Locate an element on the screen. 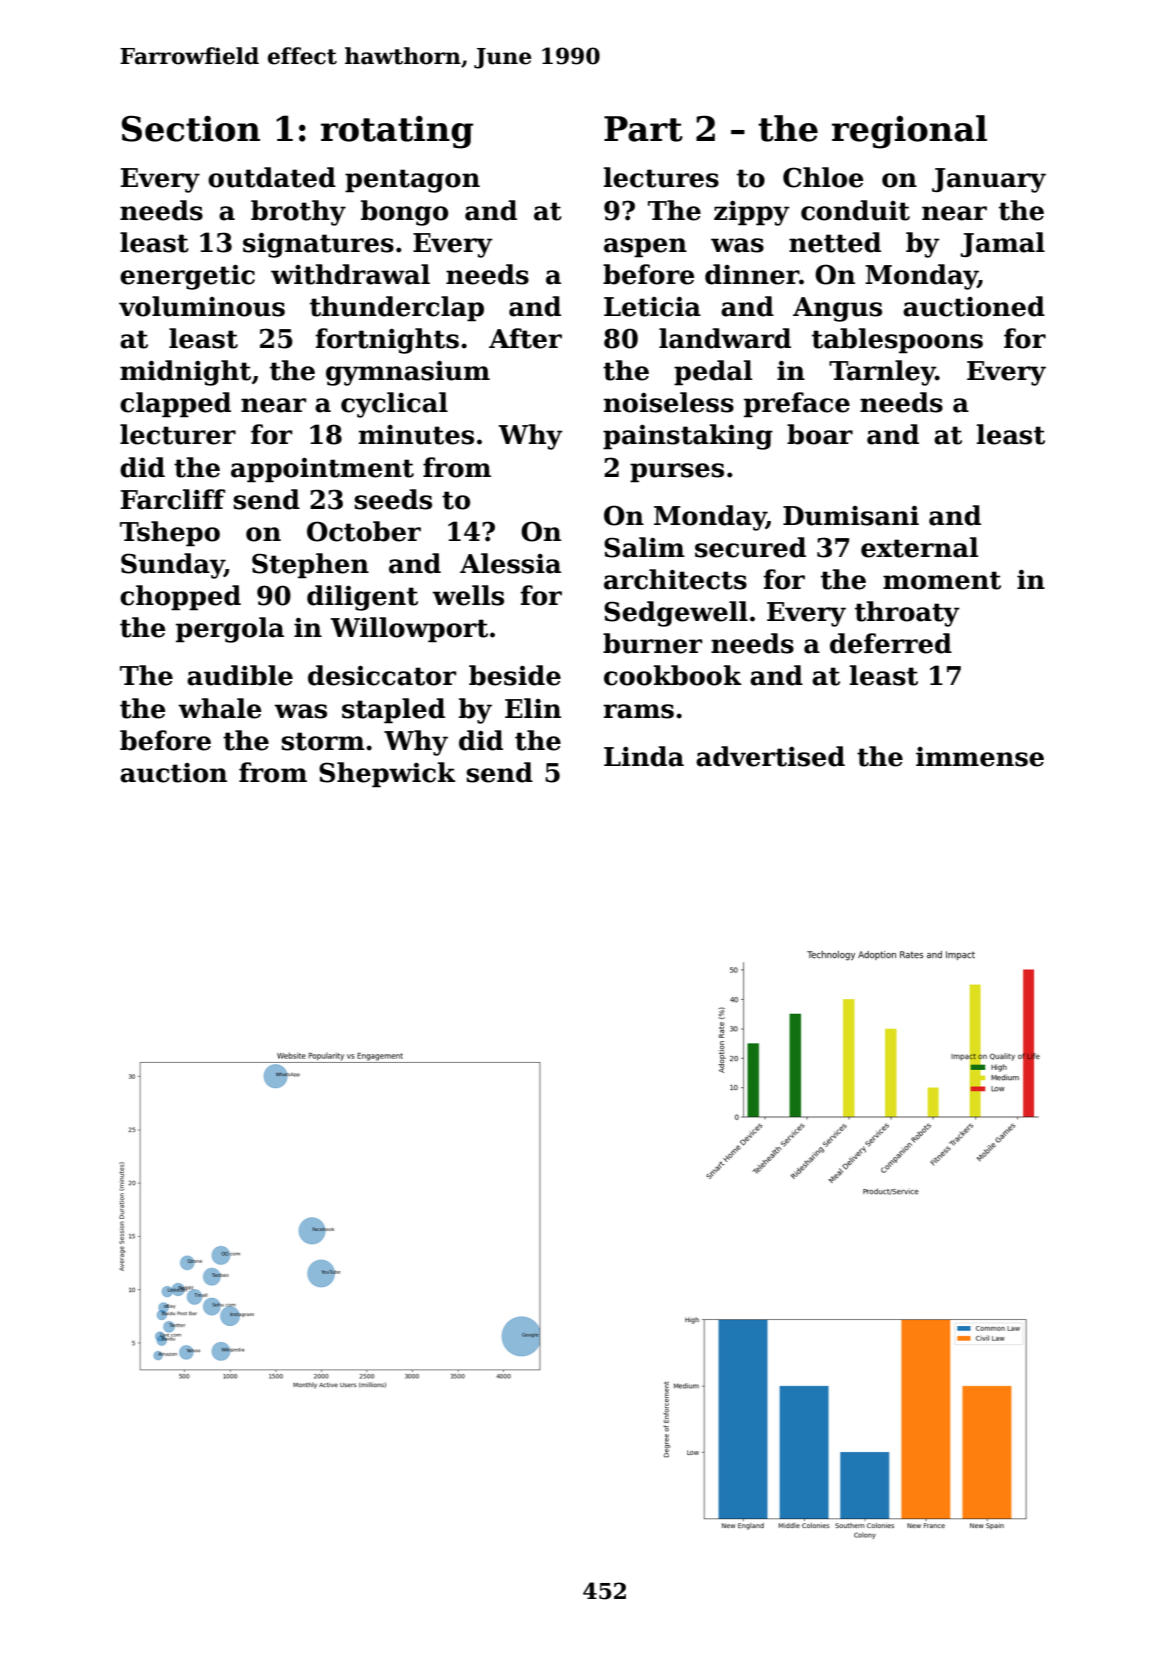 This screenshot has height=1654, width=1165. energetic is located at coordinates (187, 277).
